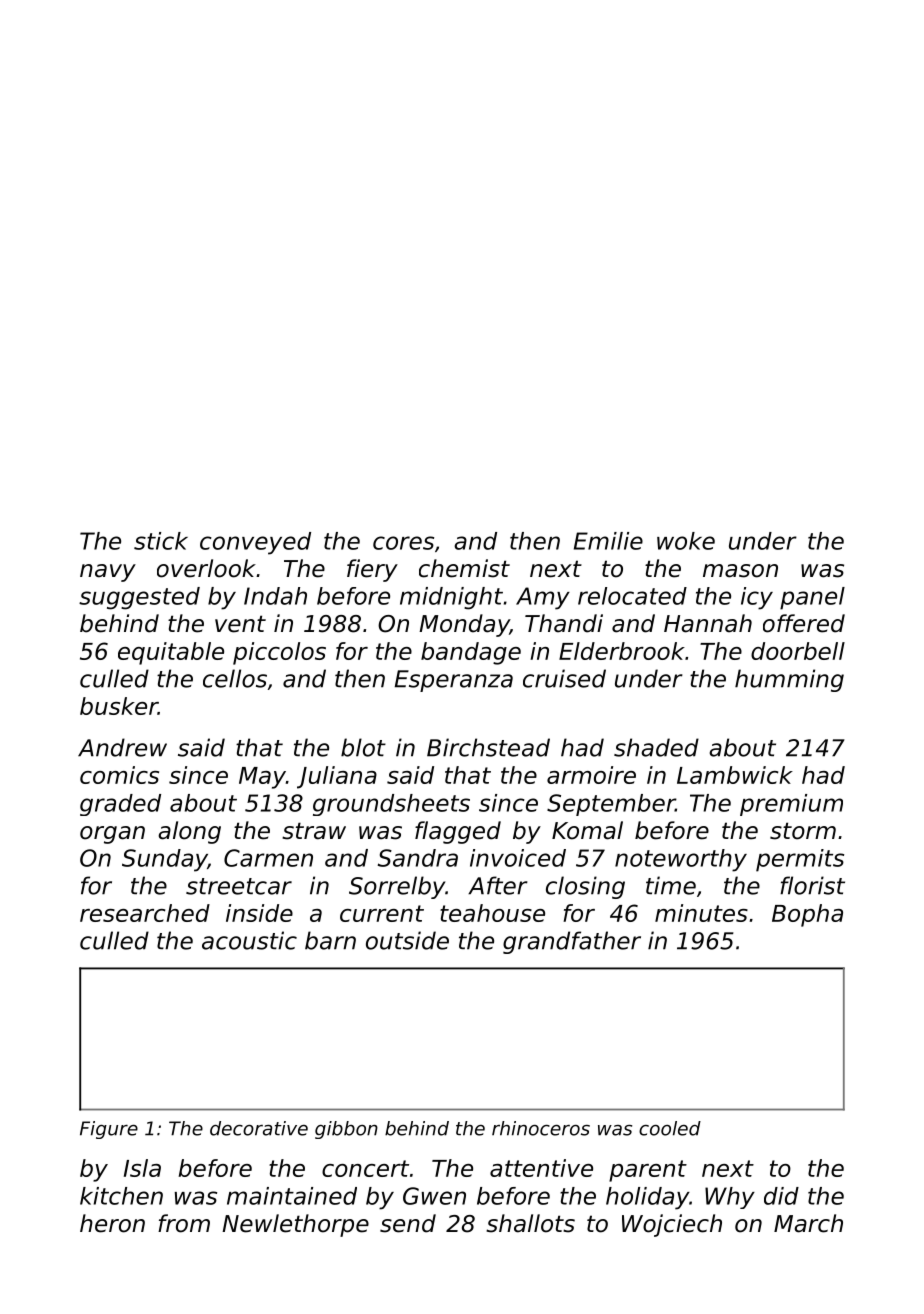  I want to click on bandage, so click(471, 653).
